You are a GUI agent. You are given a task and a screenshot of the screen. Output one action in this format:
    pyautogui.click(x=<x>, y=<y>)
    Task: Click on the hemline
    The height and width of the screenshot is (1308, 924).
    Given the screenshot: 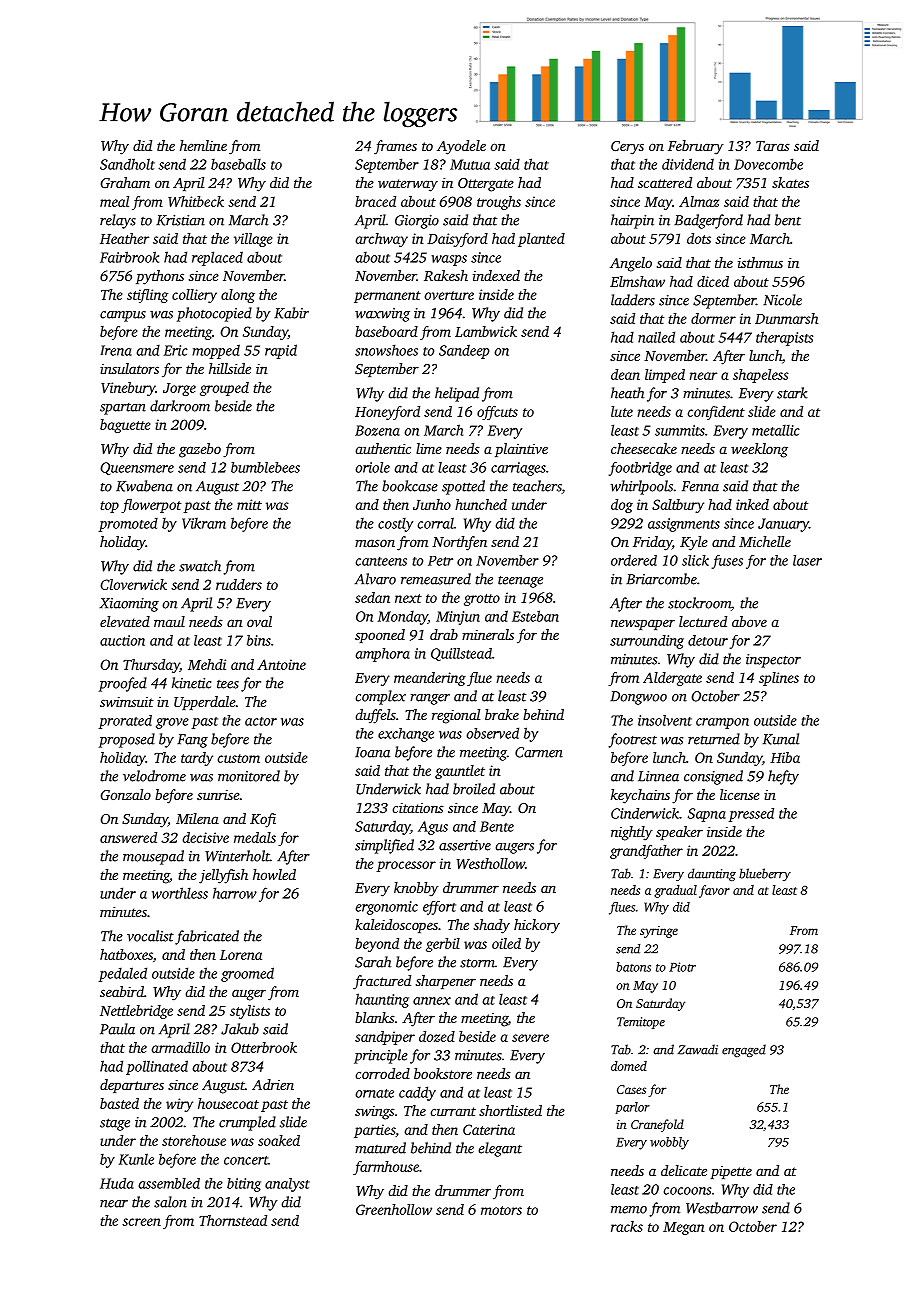 What is the action you would take?
    pyautogui.click(x=203, y=145)
